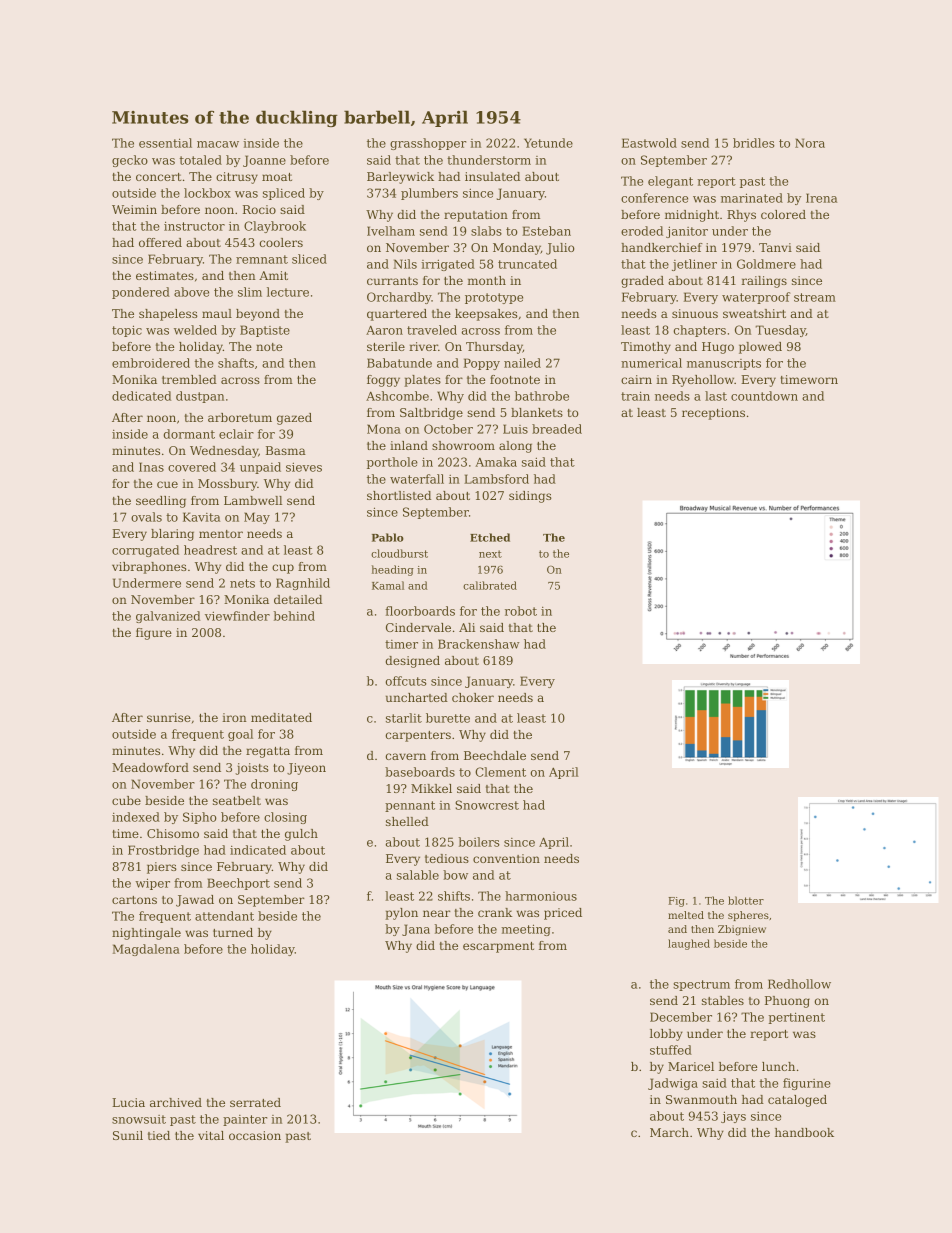 This document has height=1233, width=952. I want to click on Snowcrest, so click(487, 805).
